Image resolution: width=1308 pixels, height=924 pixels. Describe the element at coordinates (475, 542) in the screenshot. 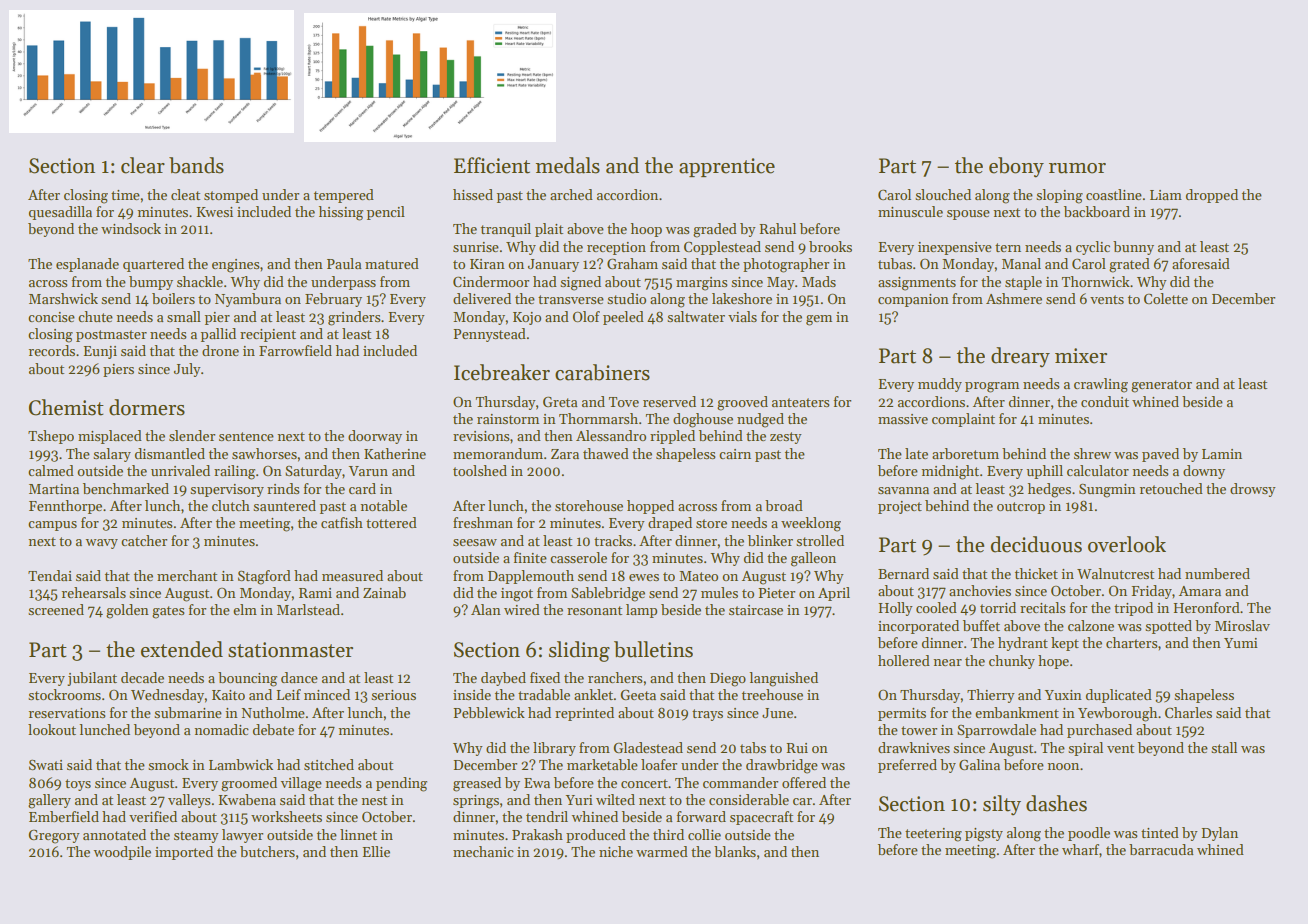

I see `seesaw` at that location.
